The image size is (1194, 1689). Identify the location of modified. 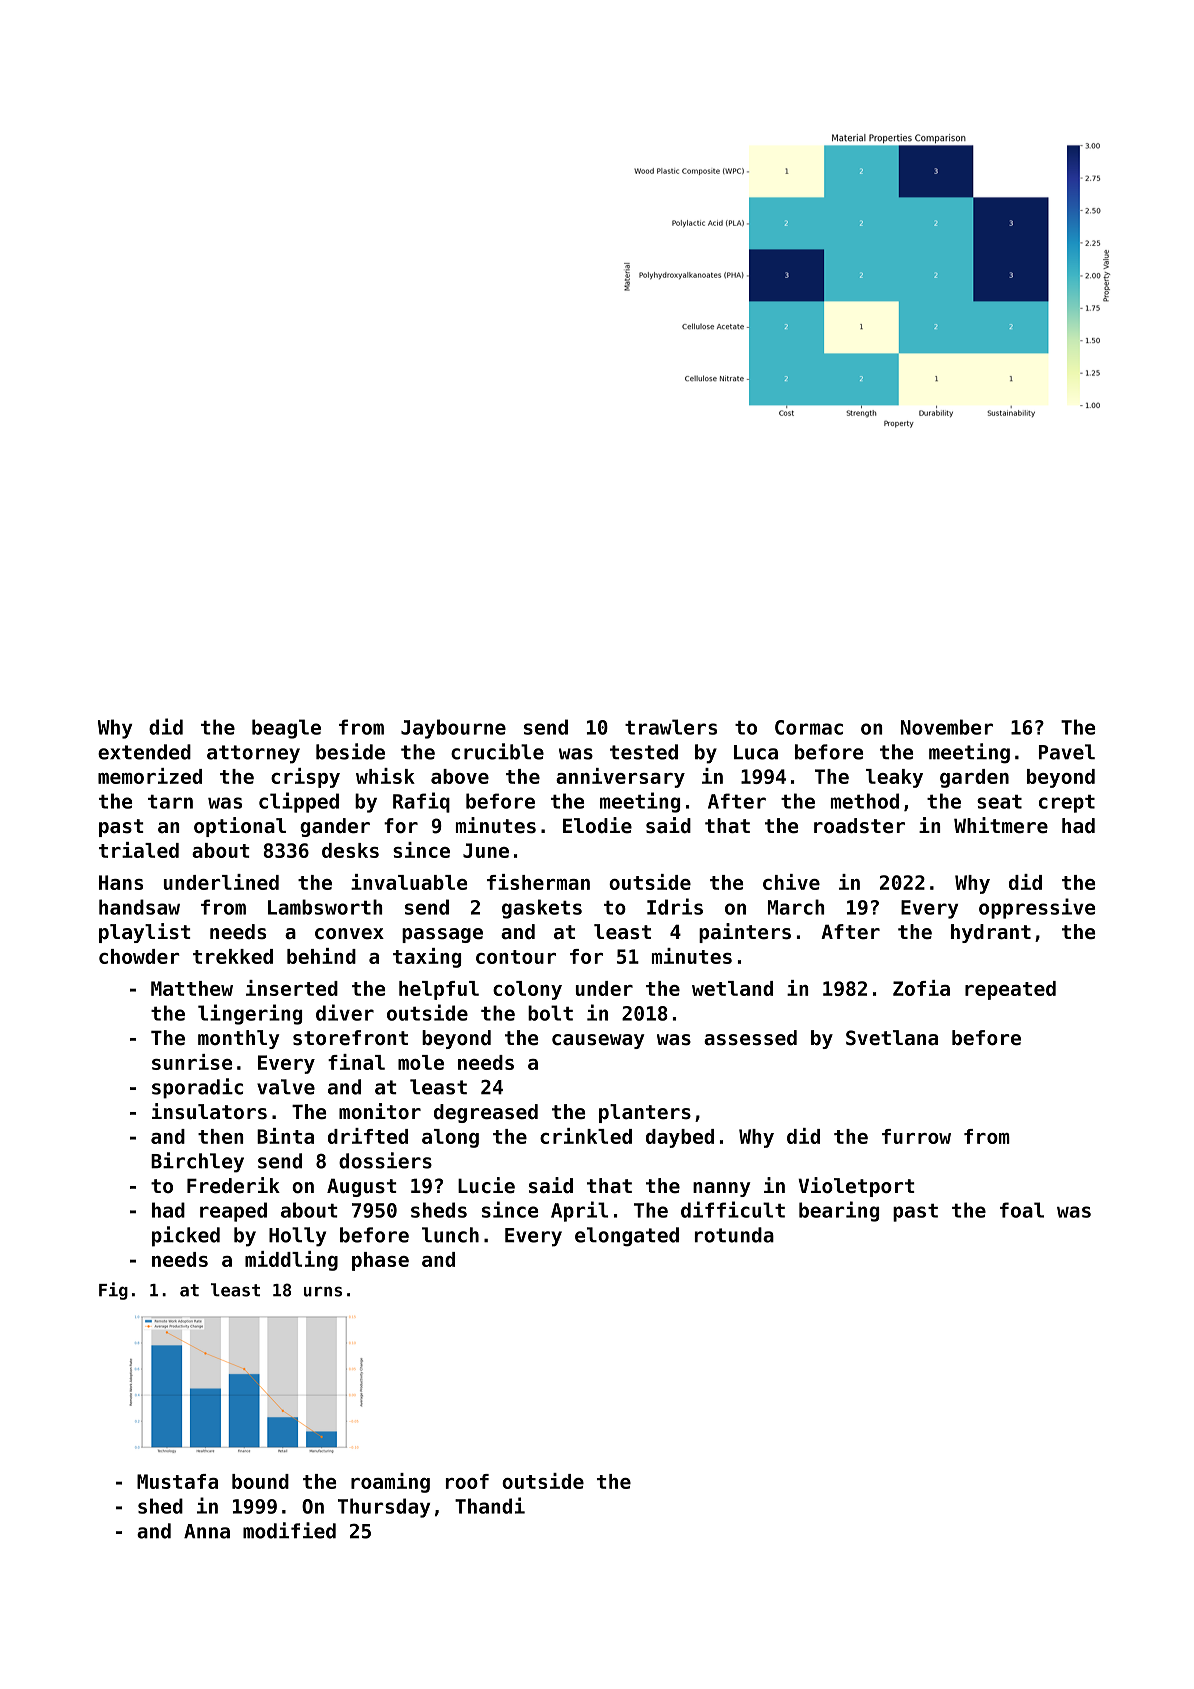
(289, 1530).
